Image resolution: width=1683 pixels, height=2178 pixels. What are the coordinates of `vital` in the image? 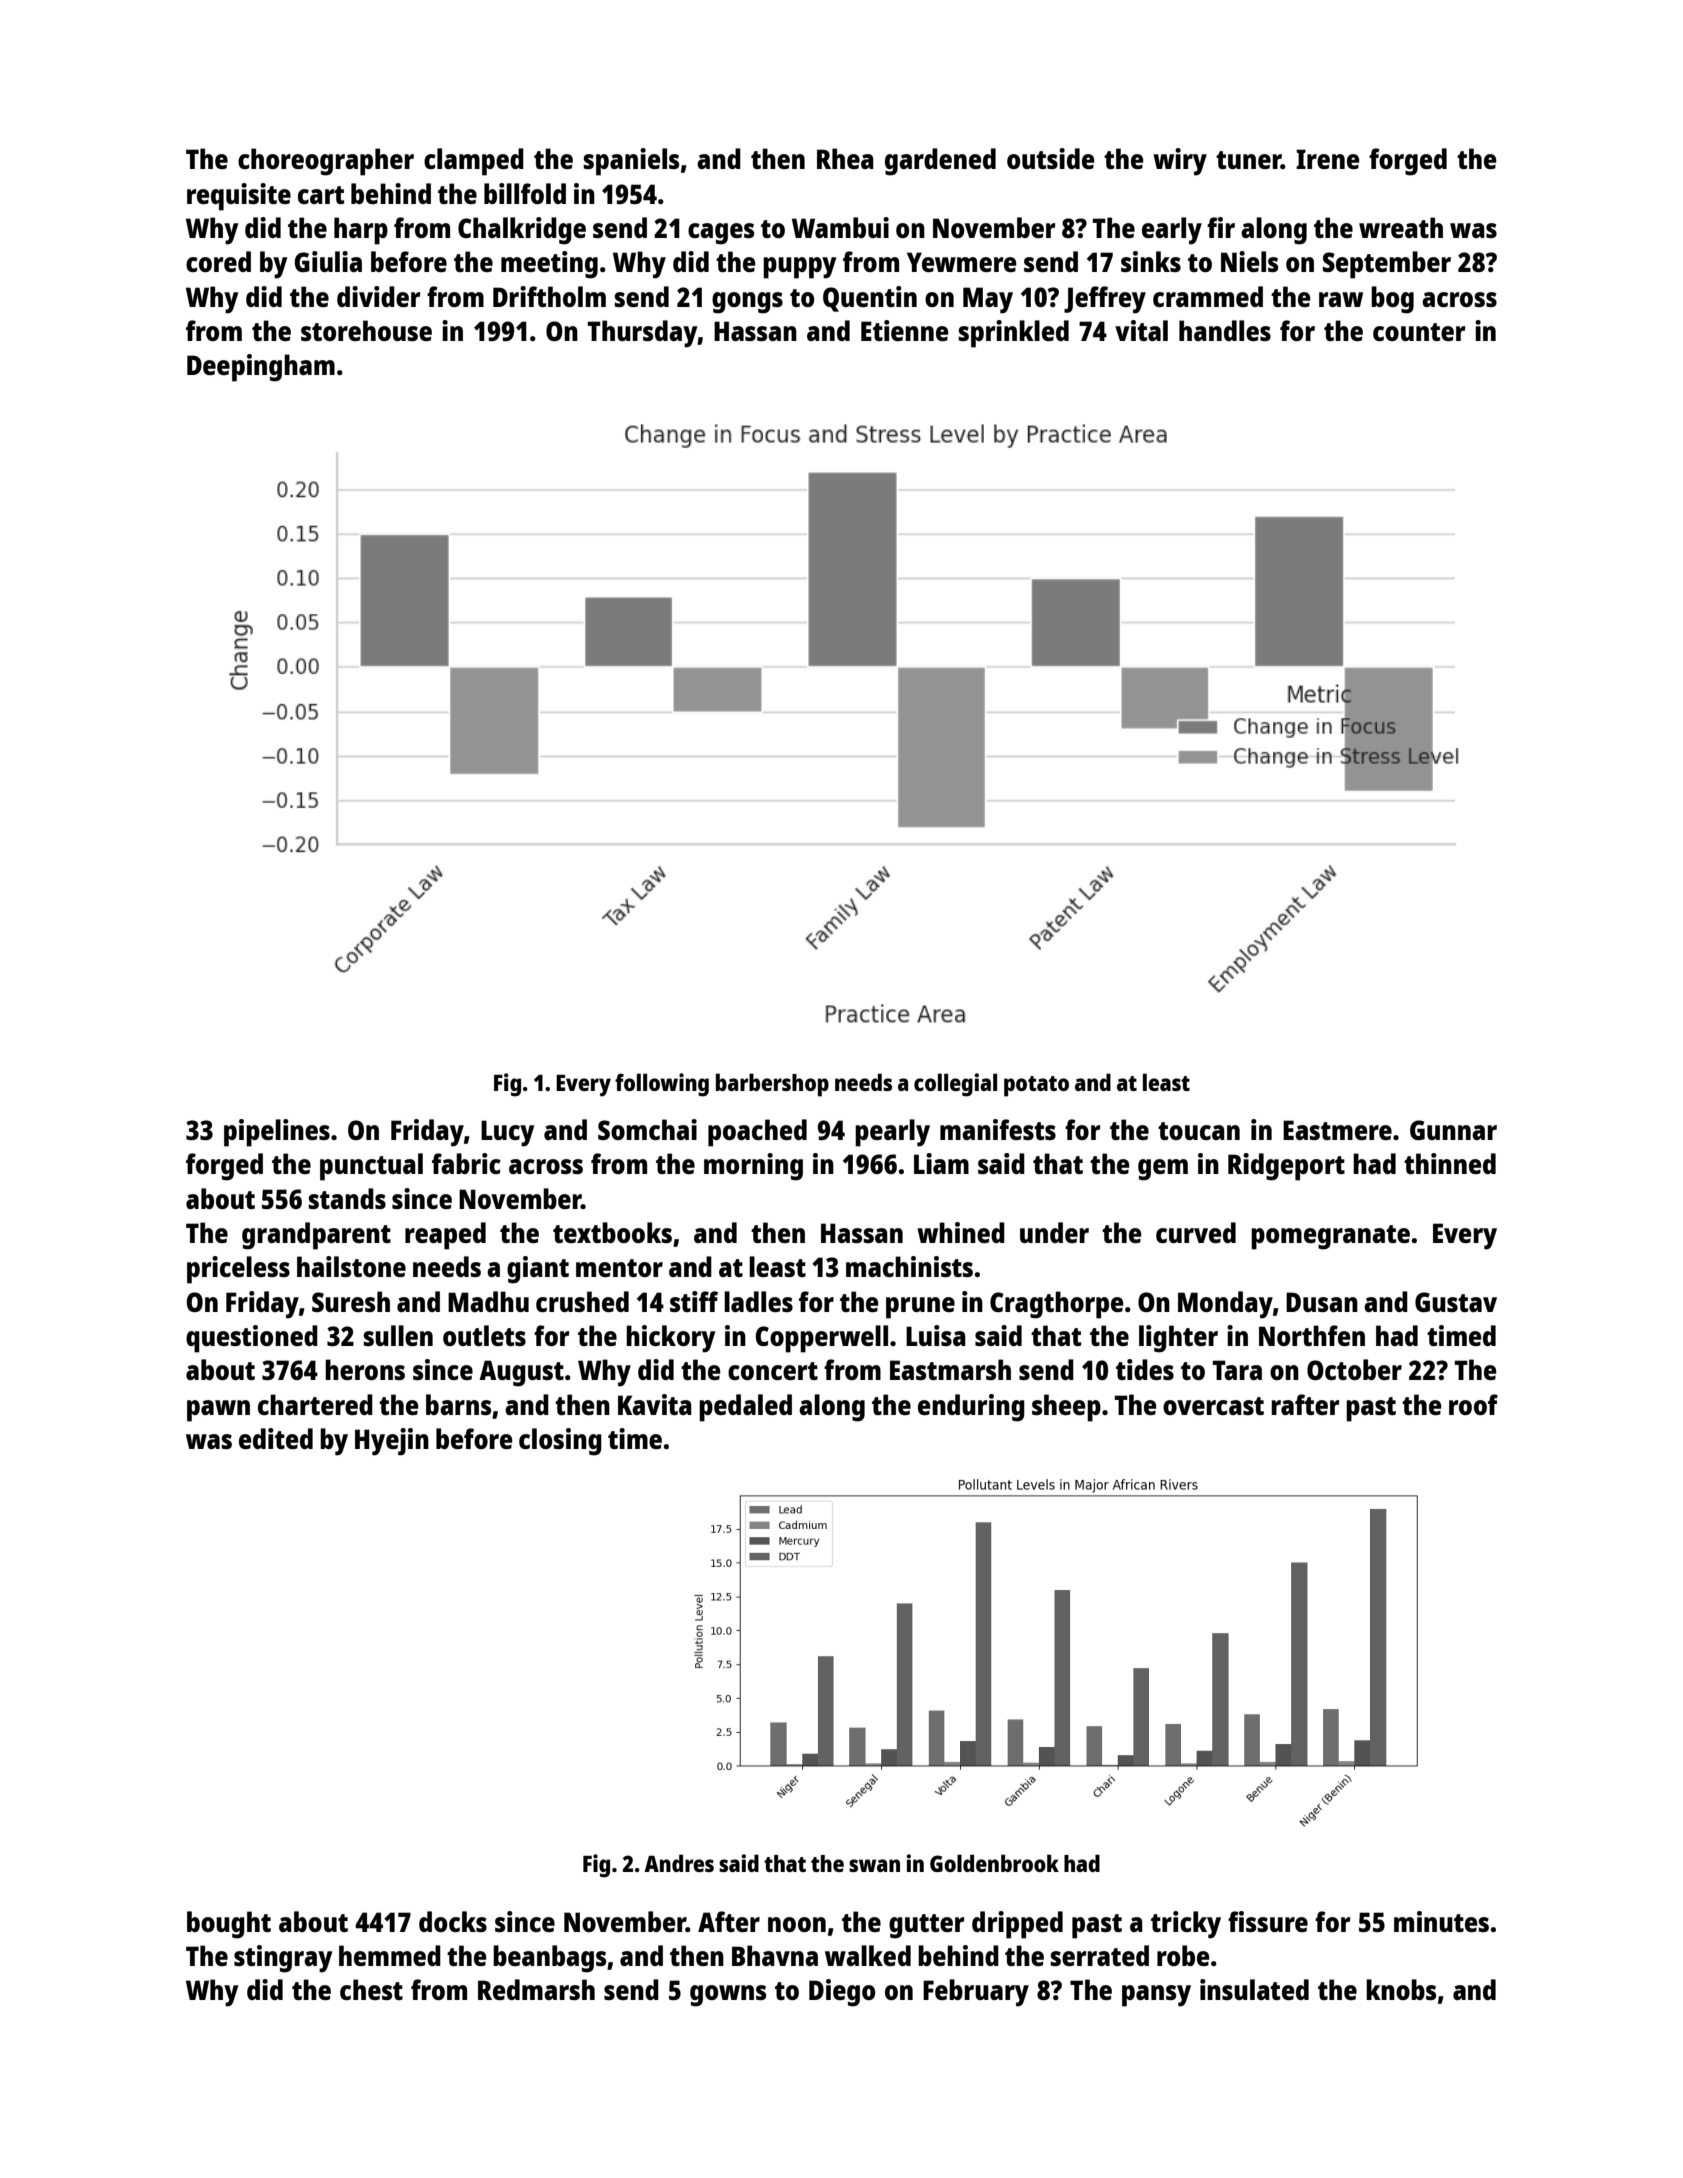 It's located at (1141, 330).
